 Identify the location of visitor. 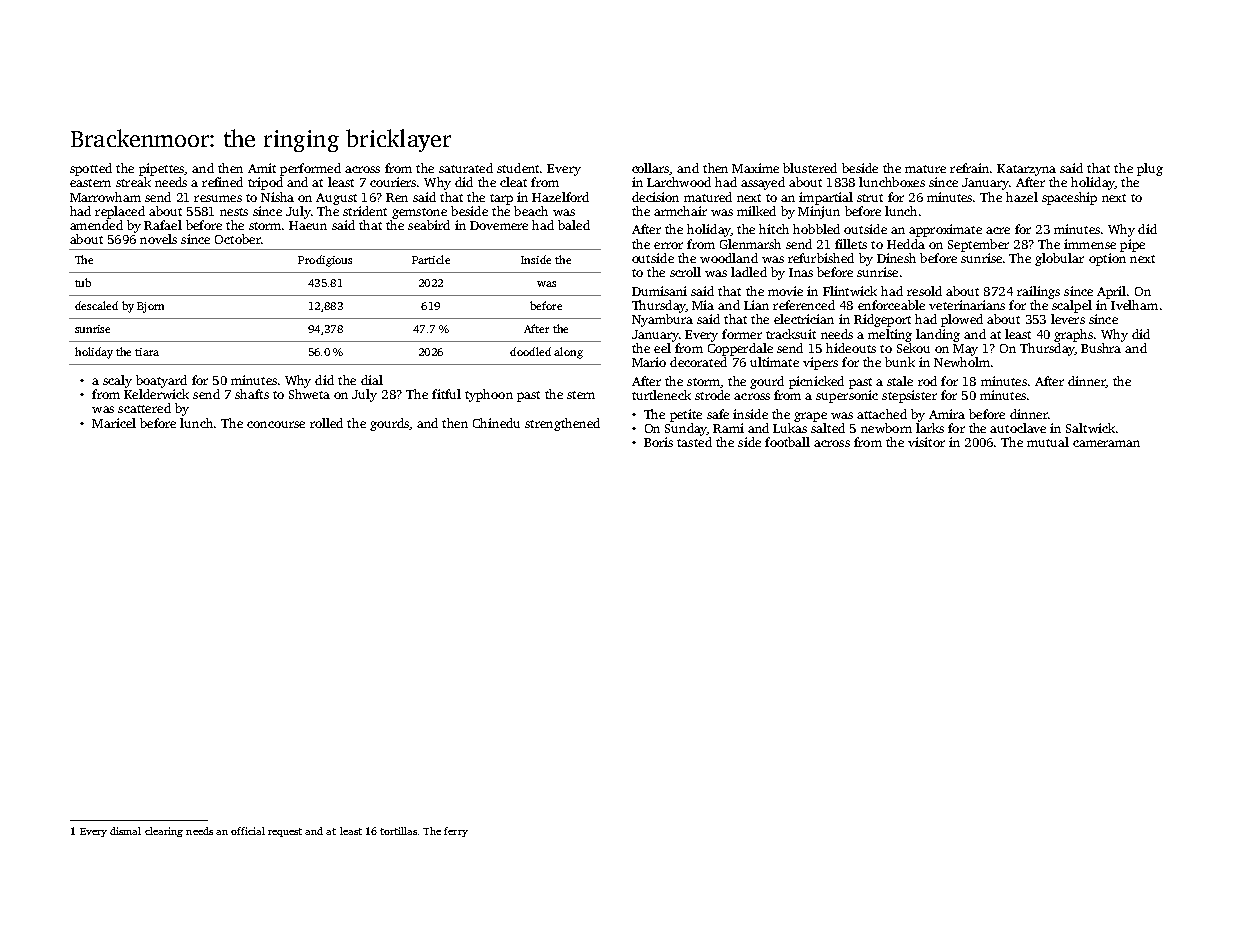
(926, 442).
